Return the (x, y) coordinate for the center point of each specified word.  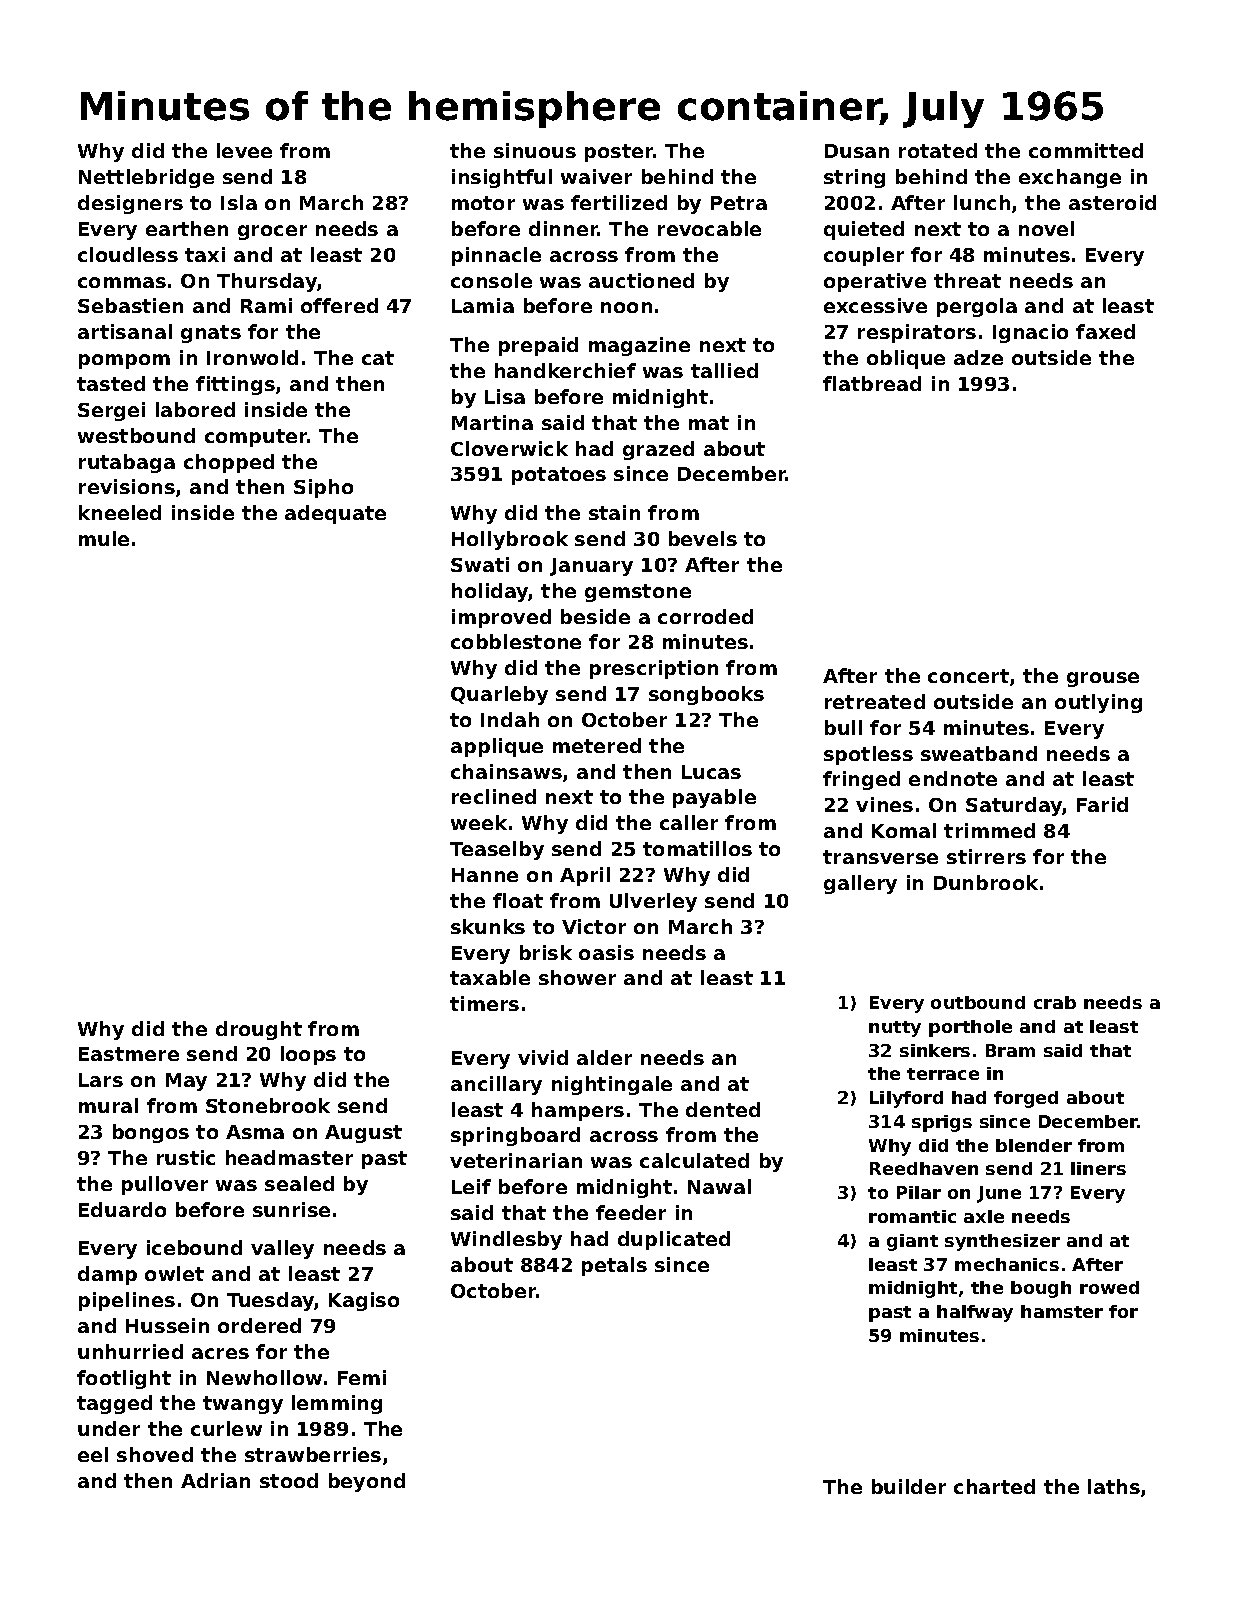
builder (909, 1486)
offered (339, 305)
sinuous (535, 150)
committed (1086, 150)
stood (289, 1480)
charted (994, 1486)
